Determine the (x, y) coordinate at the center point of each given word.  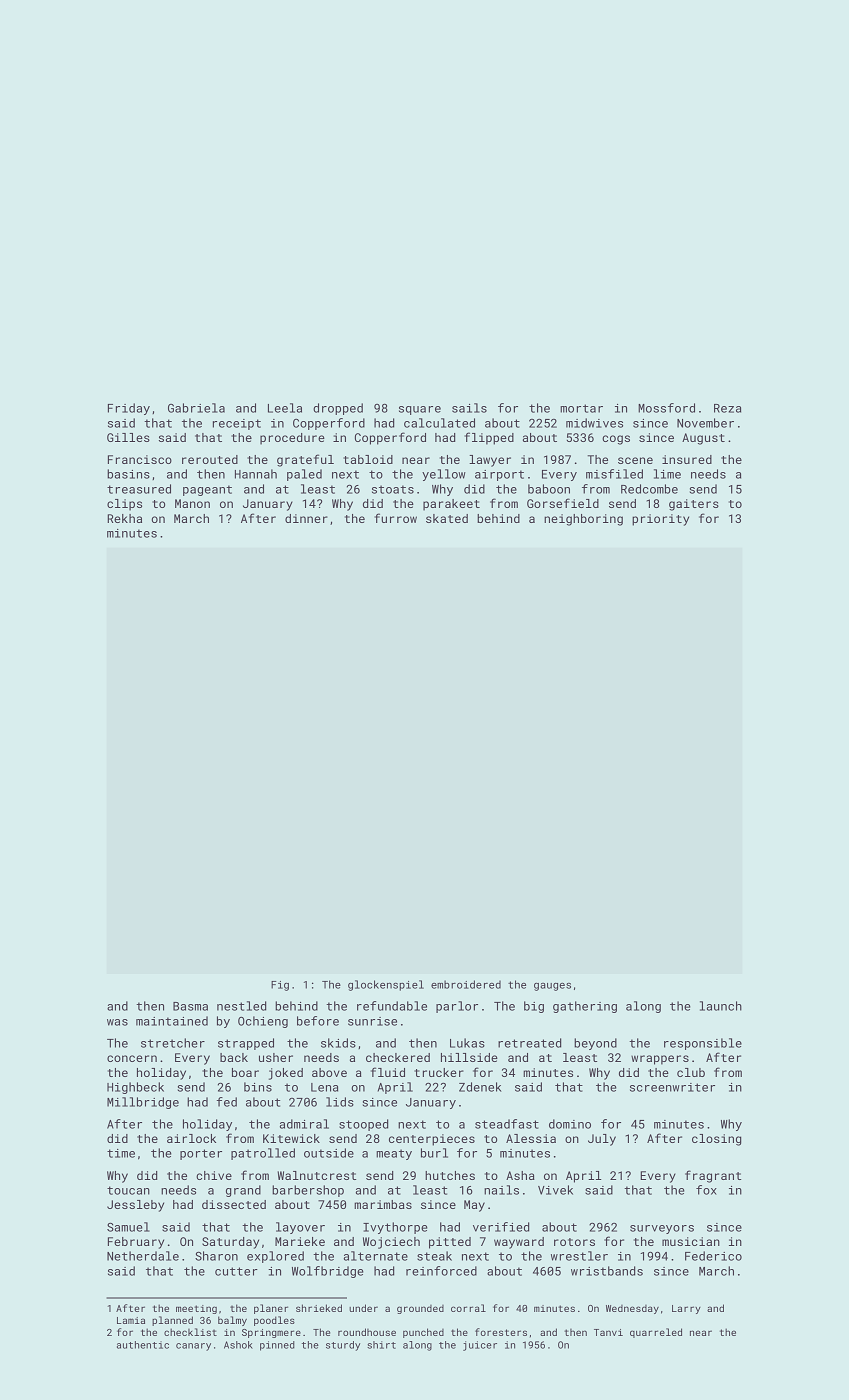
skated (447, 518)
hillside (469, 1057)
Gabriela (196, 408)
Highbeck (135, 1088)
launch (721, 1006)
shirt (381, 1345)
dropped (338, 409)
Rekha (124, 518)
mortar (581, 408)
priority (660, 520)
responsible (703, 1044)
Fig (280, 986)
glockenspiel (386, 985)
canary (193, 1347)
